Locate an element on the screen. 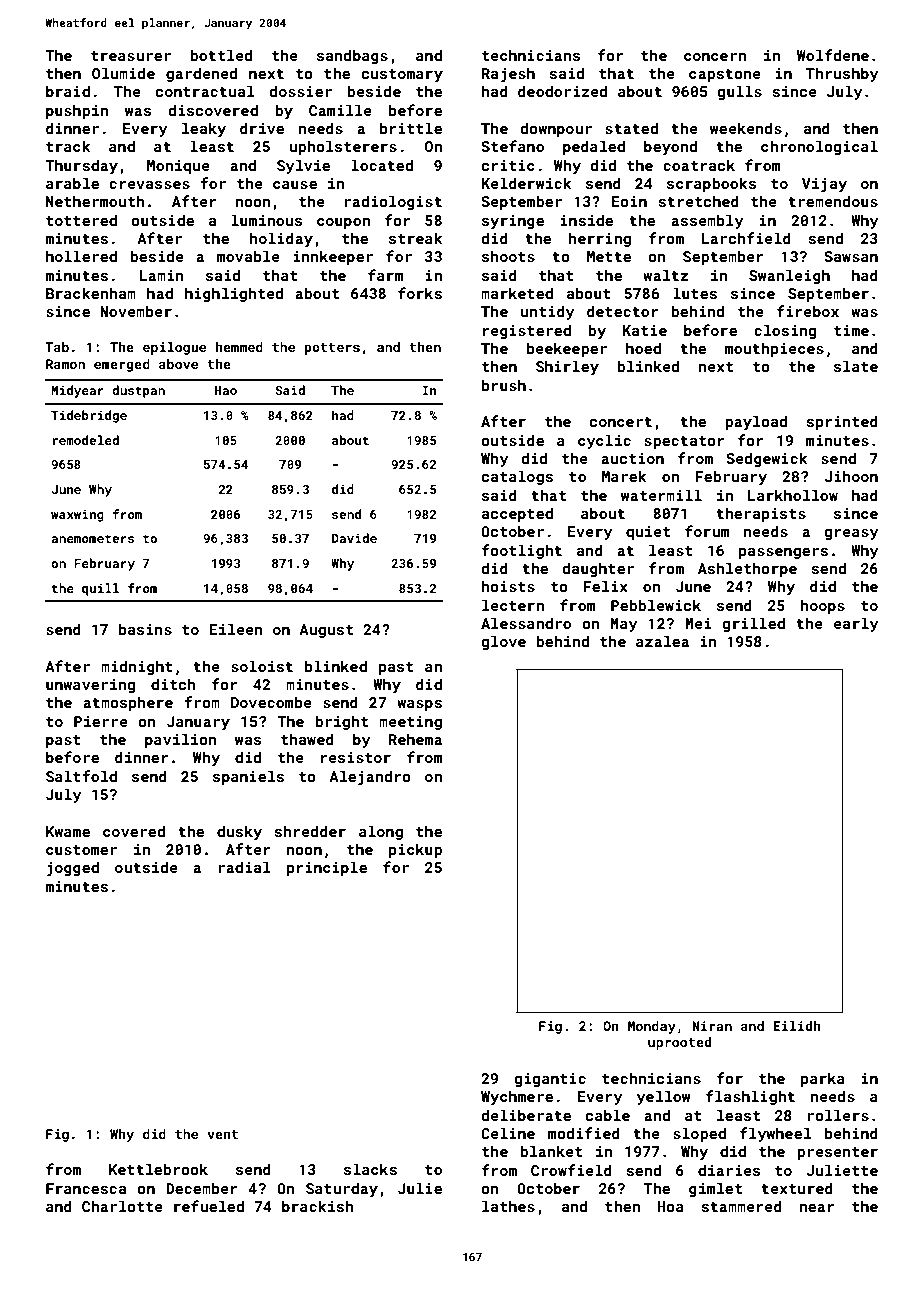 This screenshot has width=924, height=1308. emerged is located at coordinates (122, 365).
